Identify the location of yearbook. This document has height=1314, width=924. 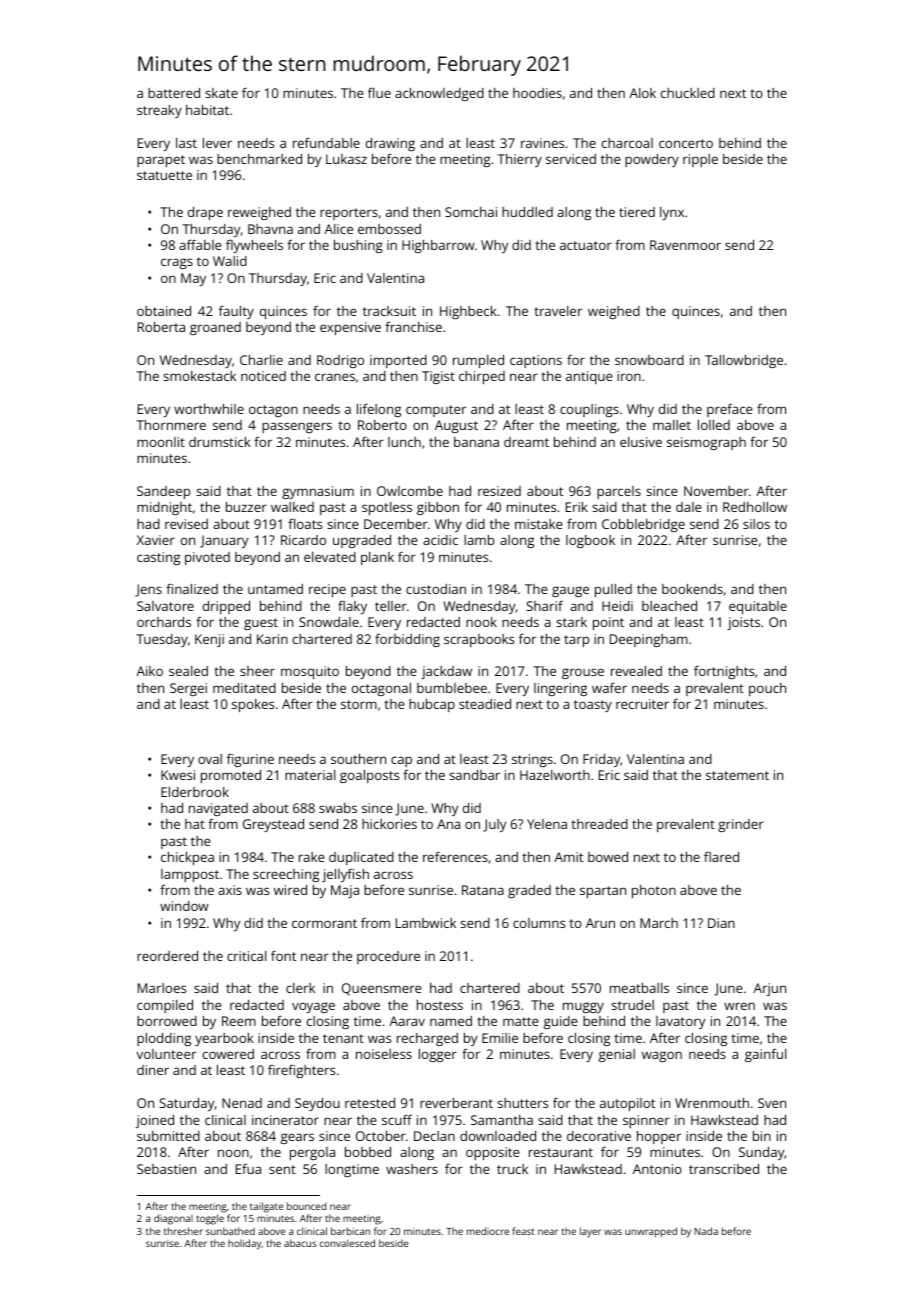
(224, 1039).
